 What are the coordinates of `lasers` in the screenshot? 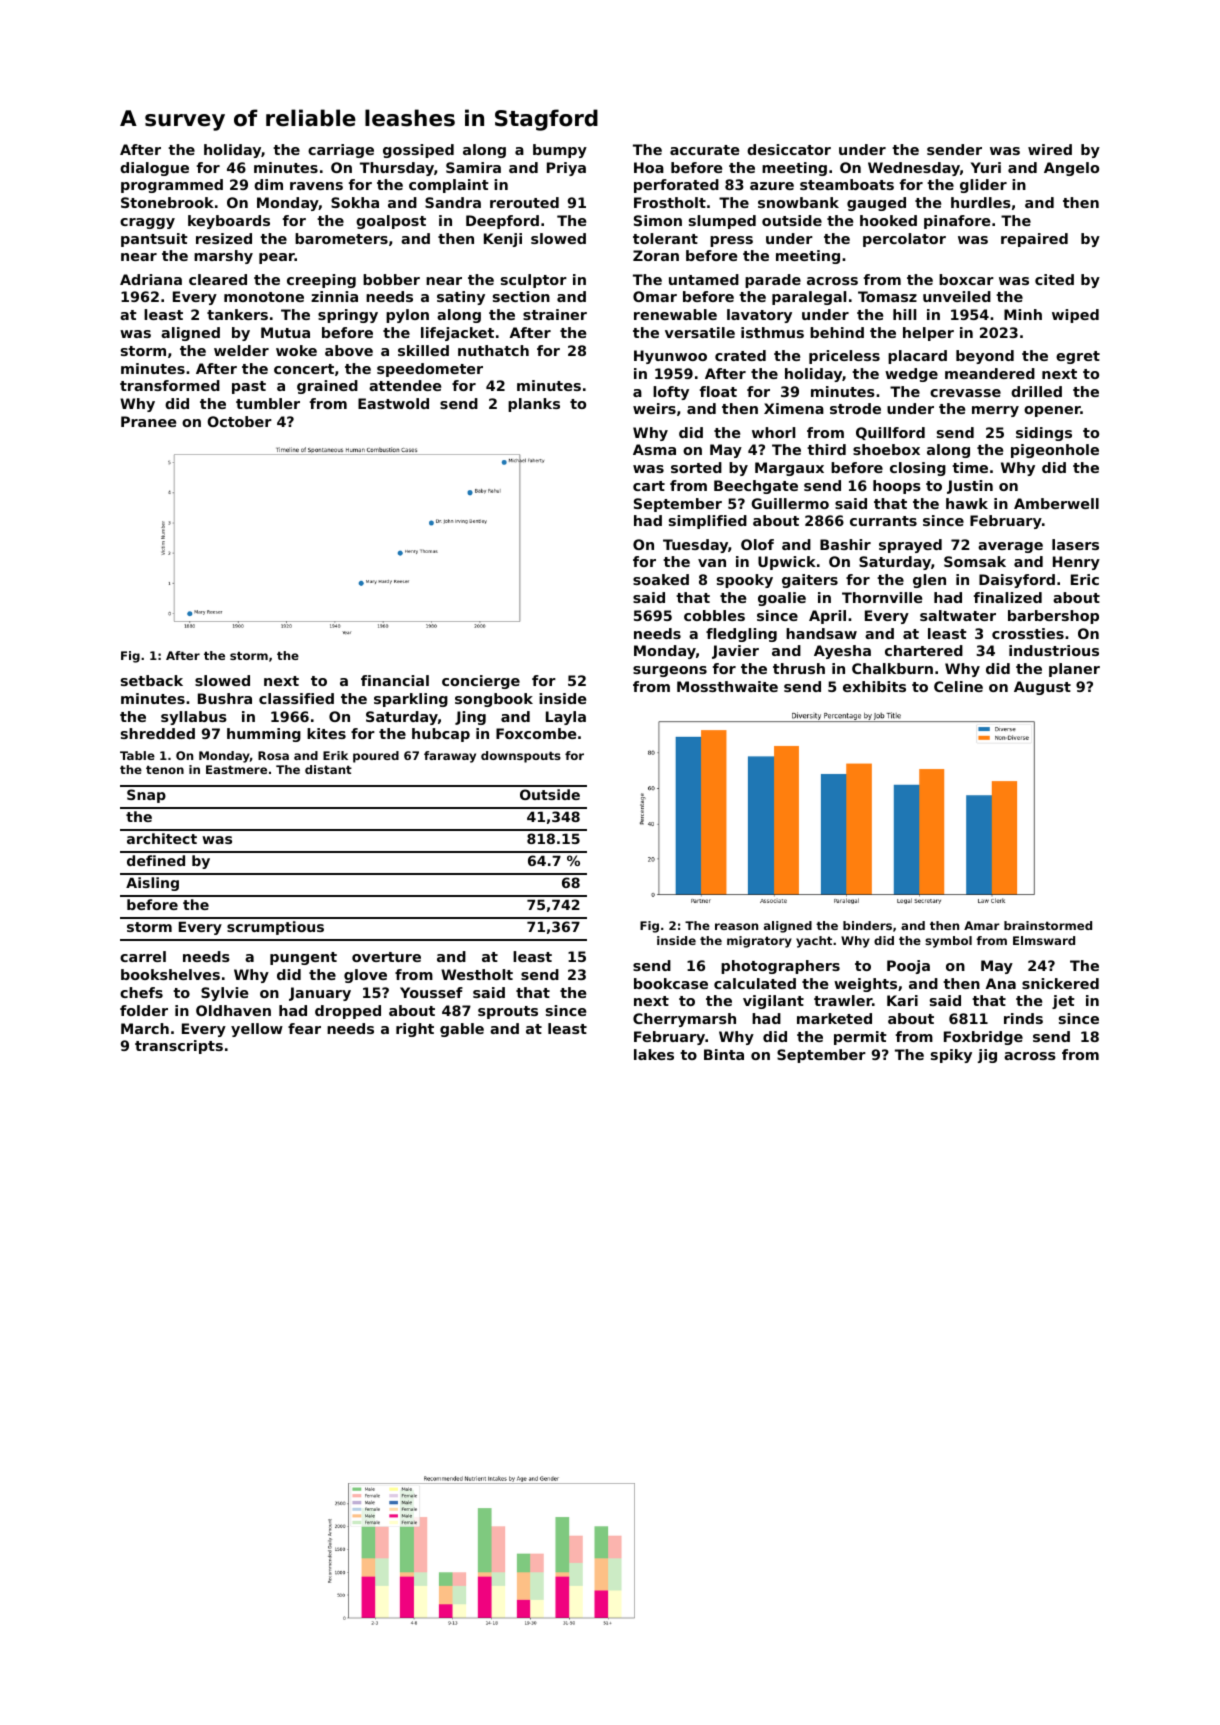 It's located at (1075, 544).
